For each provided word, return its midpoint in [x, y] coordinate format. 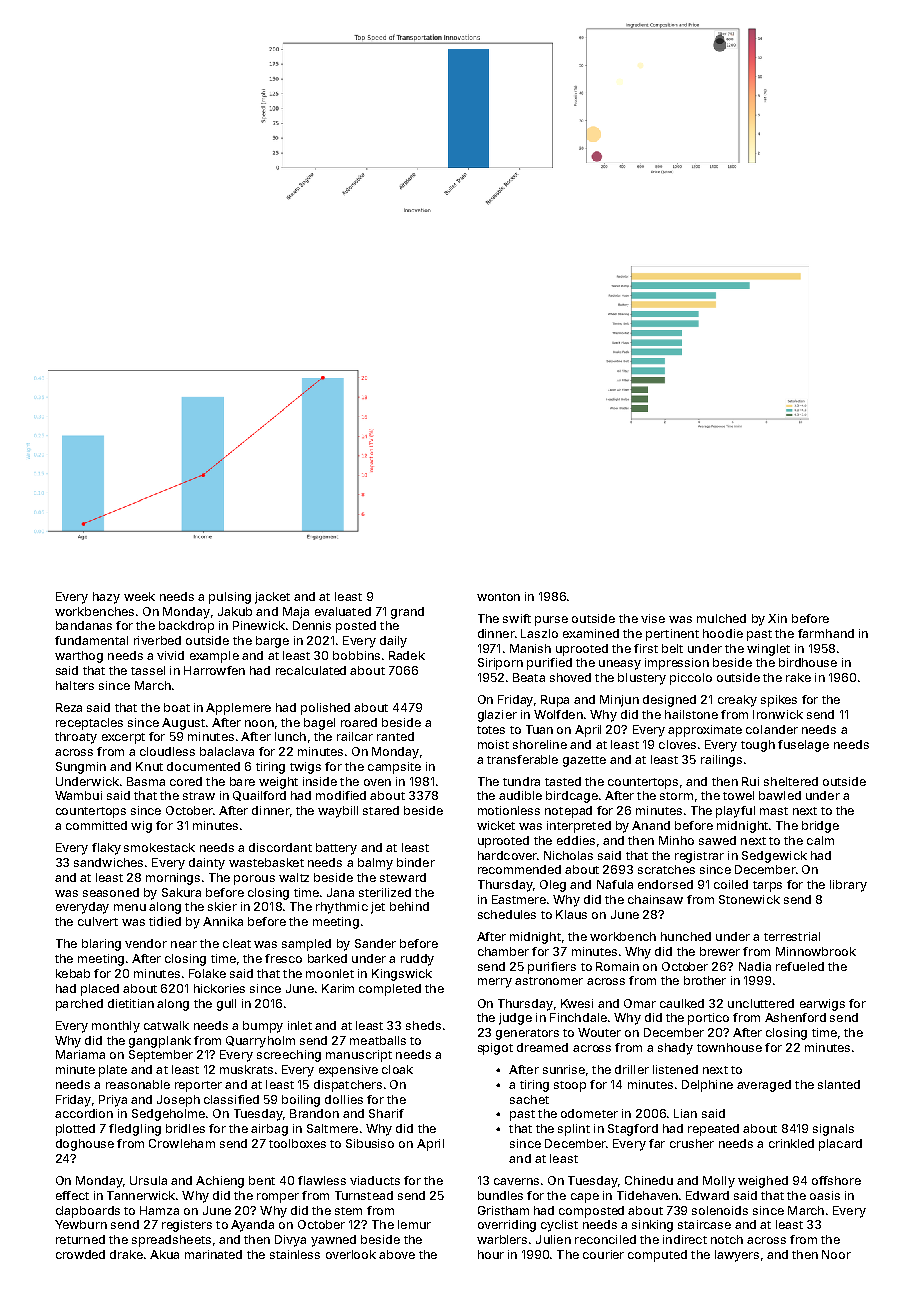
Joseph [178, 1101]
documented [203, 766]
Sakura [181, 892]
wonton [498, 597]
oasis [825, 1195]
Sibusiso [370, 1143]
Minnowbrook [816, 951]
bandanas [84, 625]
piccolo [691, 679]
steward [403, 877]
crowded [80, 1254]
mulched [721, 618]
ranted [395, 736]
